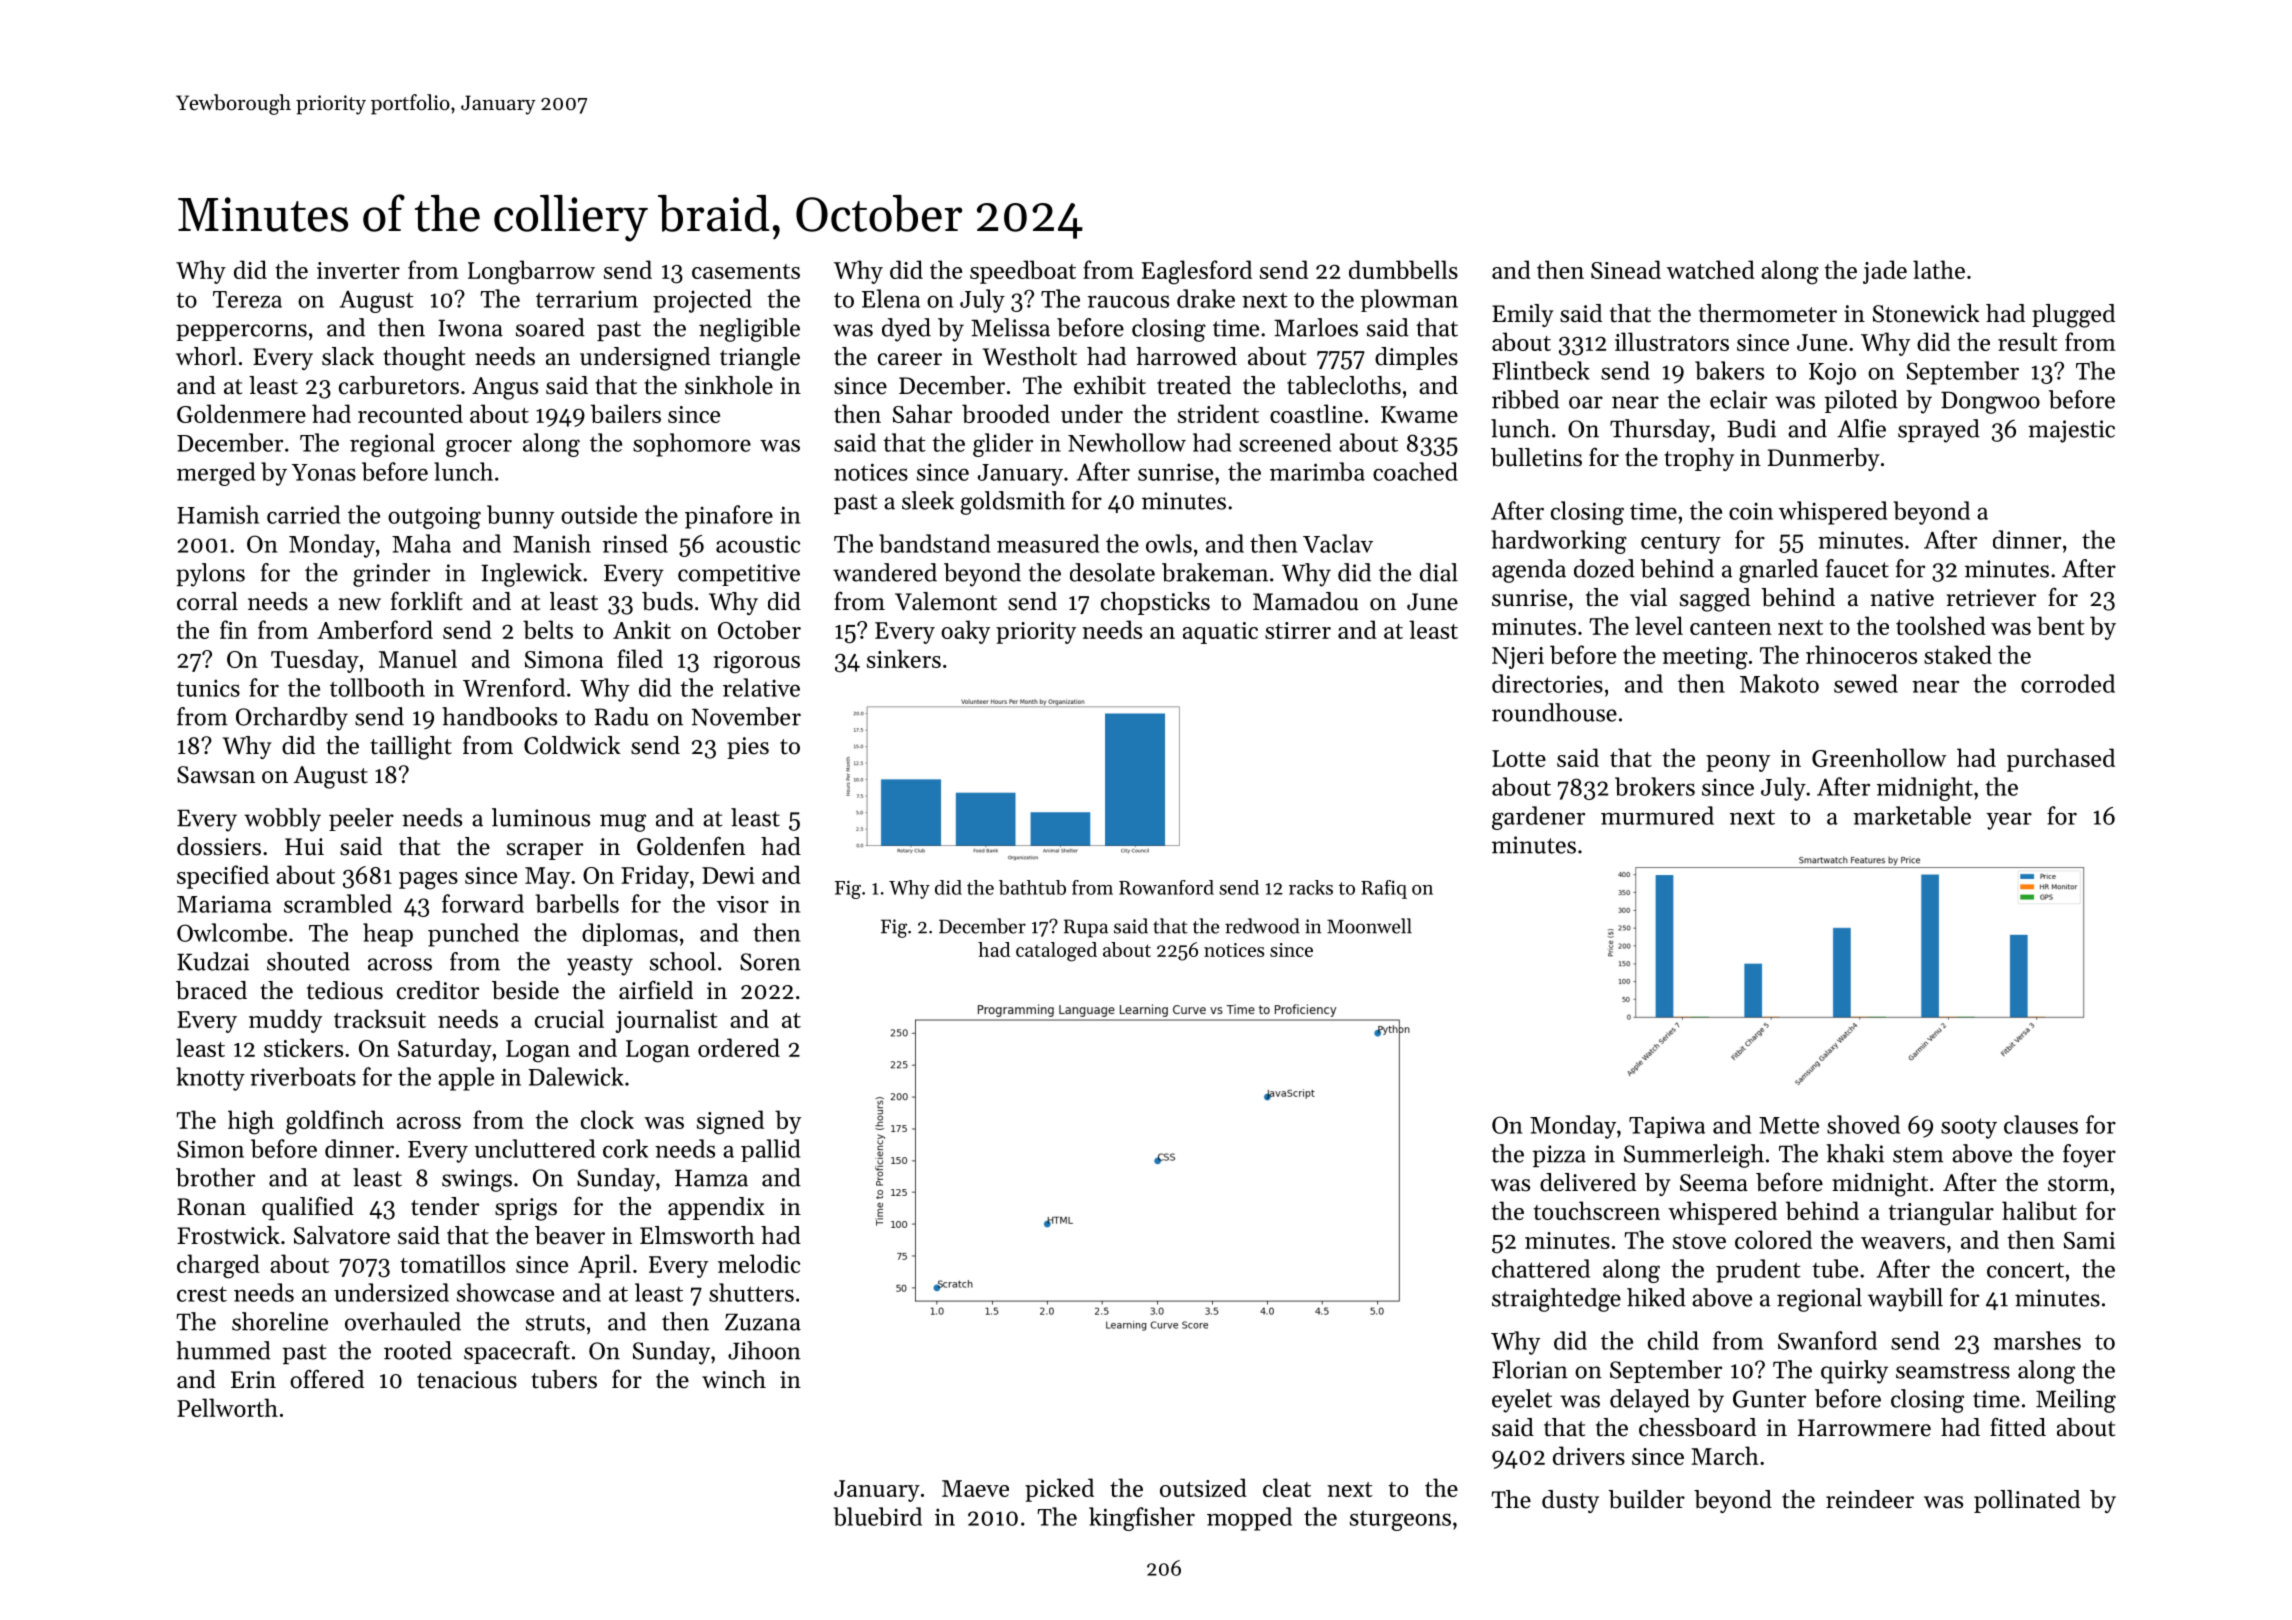 This screenshot has width=2292, height=1620. What do you see at coordinates (1197, 272) in the screenshot?
I see `Eaglesford` at bounding box center [1197, 272].
